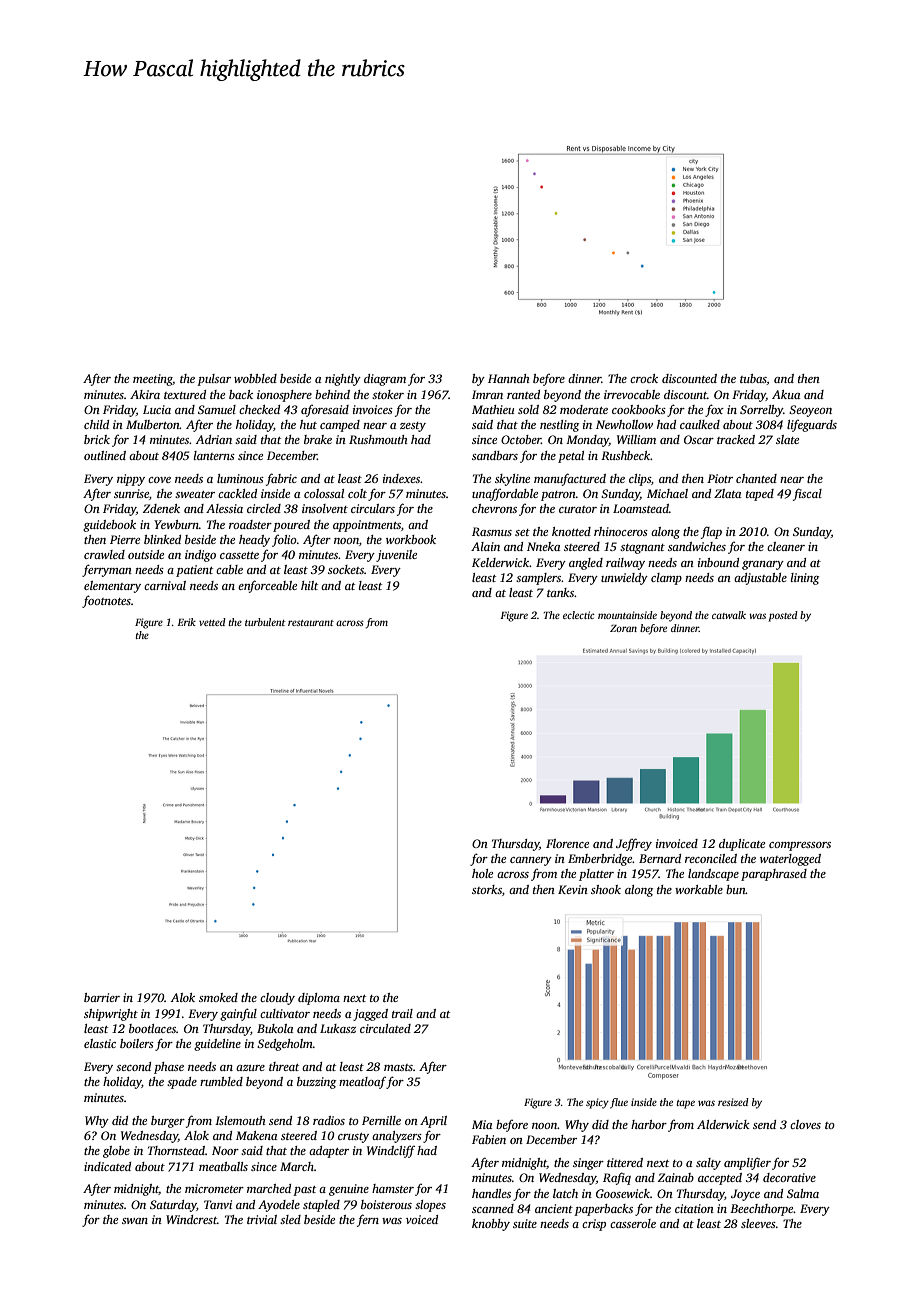 The height and width of the screenshot is (1308, 924). Describe the element at coordinates (790, 860) in the screenshot. I see `waterlogged` at that location.
